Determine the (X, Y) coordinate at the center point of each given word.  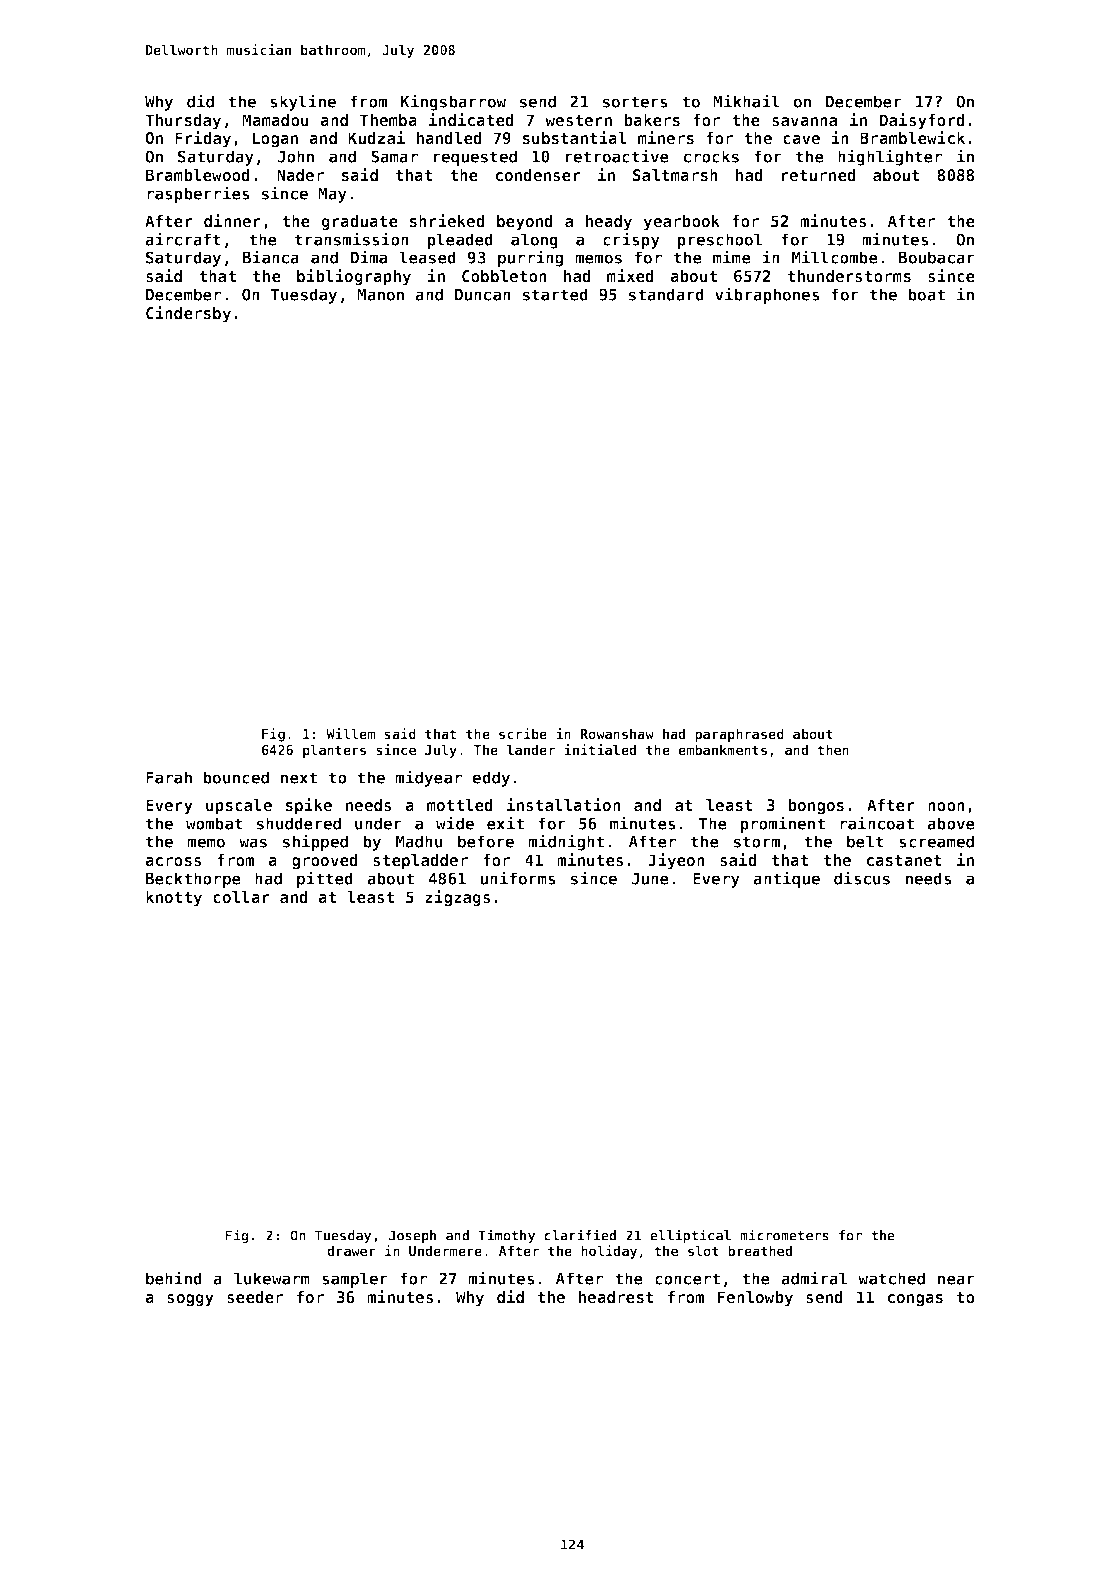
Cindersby (188, 314)
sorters (635, 102)
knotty (174, 899)
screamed (936, 841)
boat (926, 294)
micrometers (784, 1235)
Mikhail (746, 101)
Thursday (183, 122)
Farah (169, 777)
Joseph (412, 1237)
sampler (355, 1280)
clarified (580, 1235)
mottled (460, 805)
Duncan (483, 295)
